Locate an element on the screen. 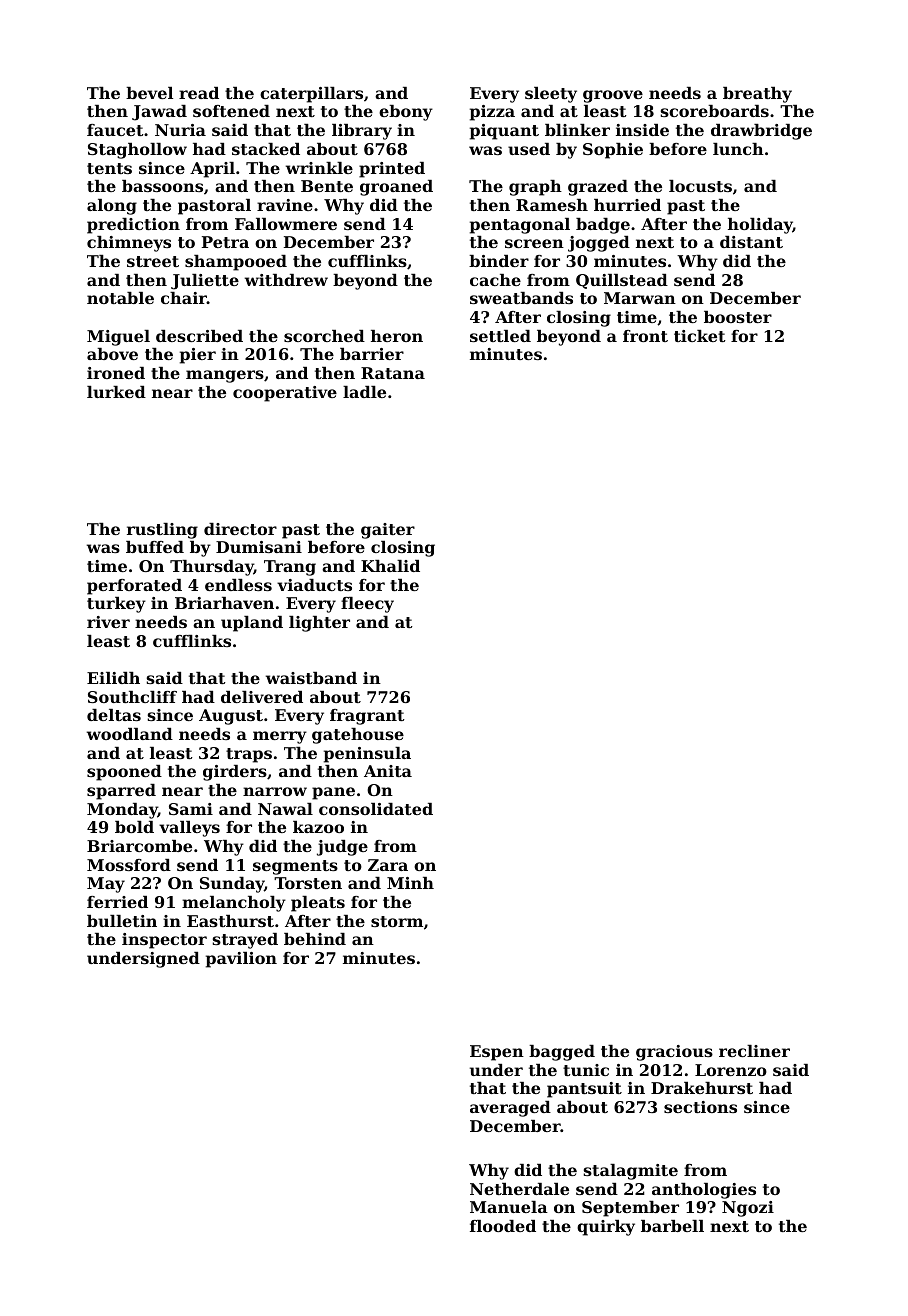 This screenshot has height=1316, width=908. sleety is located at coordinates (551, 95).
